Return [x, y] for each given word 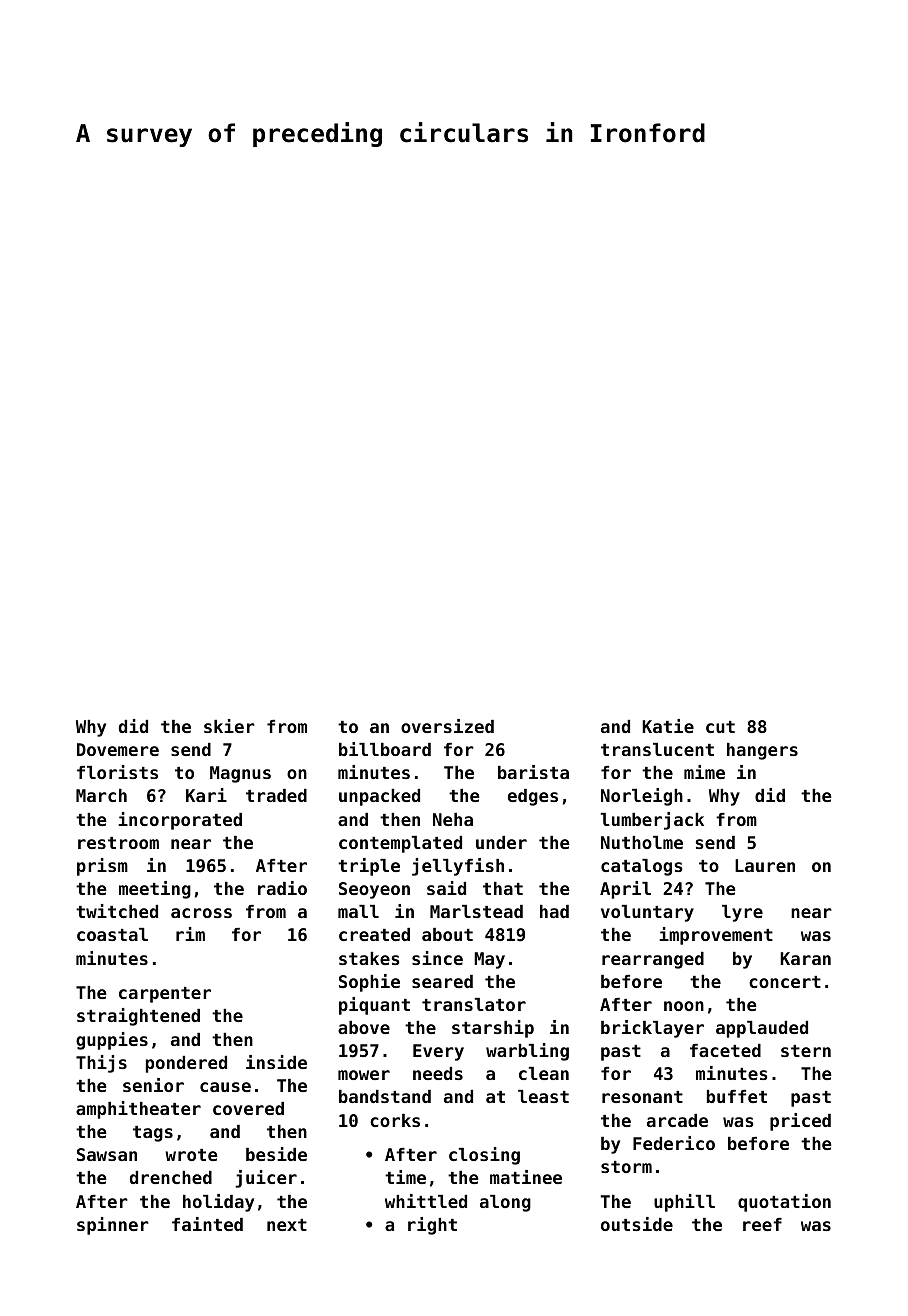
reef [762, 1224]
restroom [118, 843]
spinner [113, 1226]
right [432, 1226]
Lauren [765, 865]
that [503, 888]
